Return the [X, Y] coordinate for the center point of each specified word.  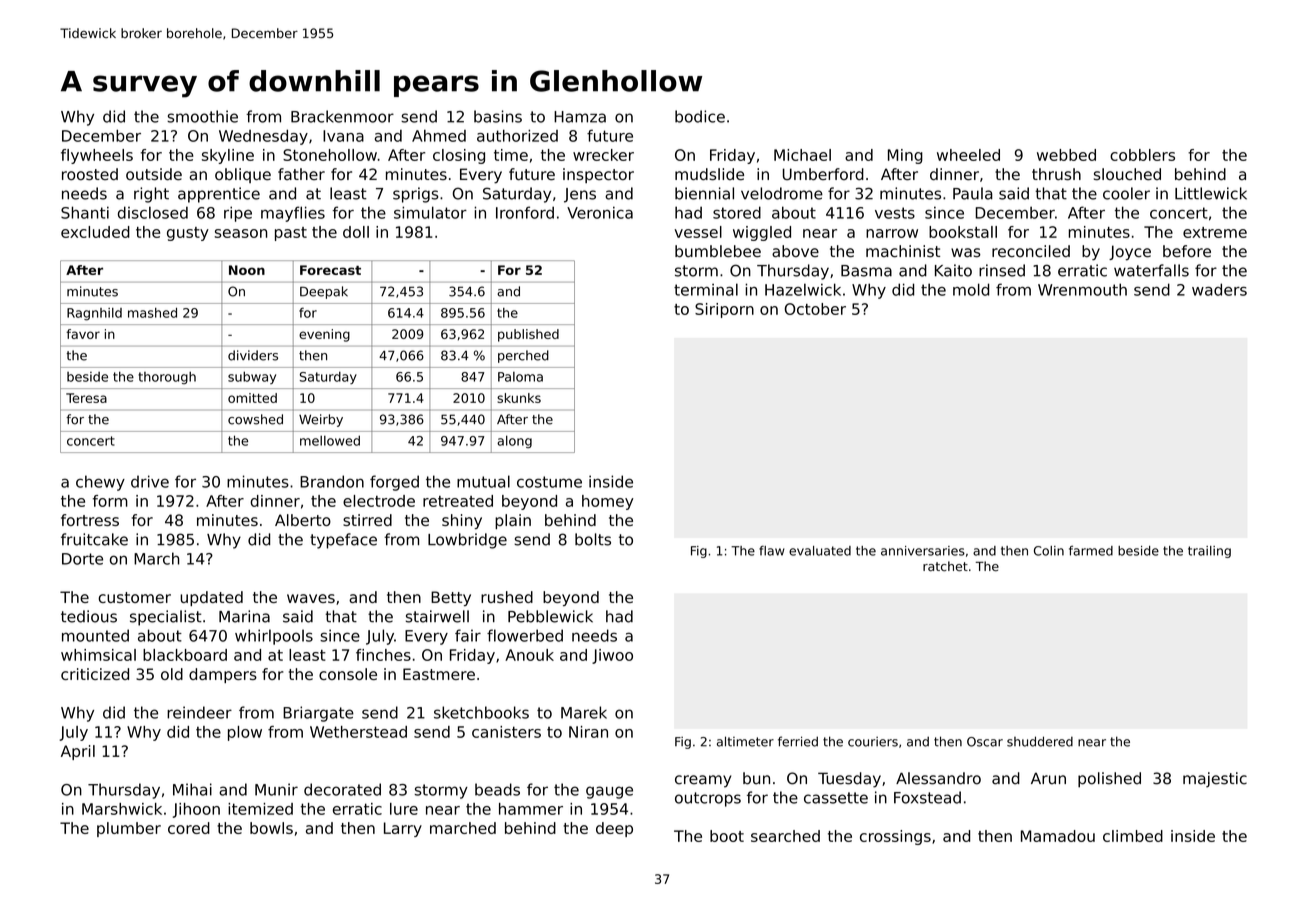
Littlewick [1211, 193]
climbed [1133, 836]
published [528, 335]
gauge [609, 792]
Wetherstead [358, 732]
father [301, 174]
